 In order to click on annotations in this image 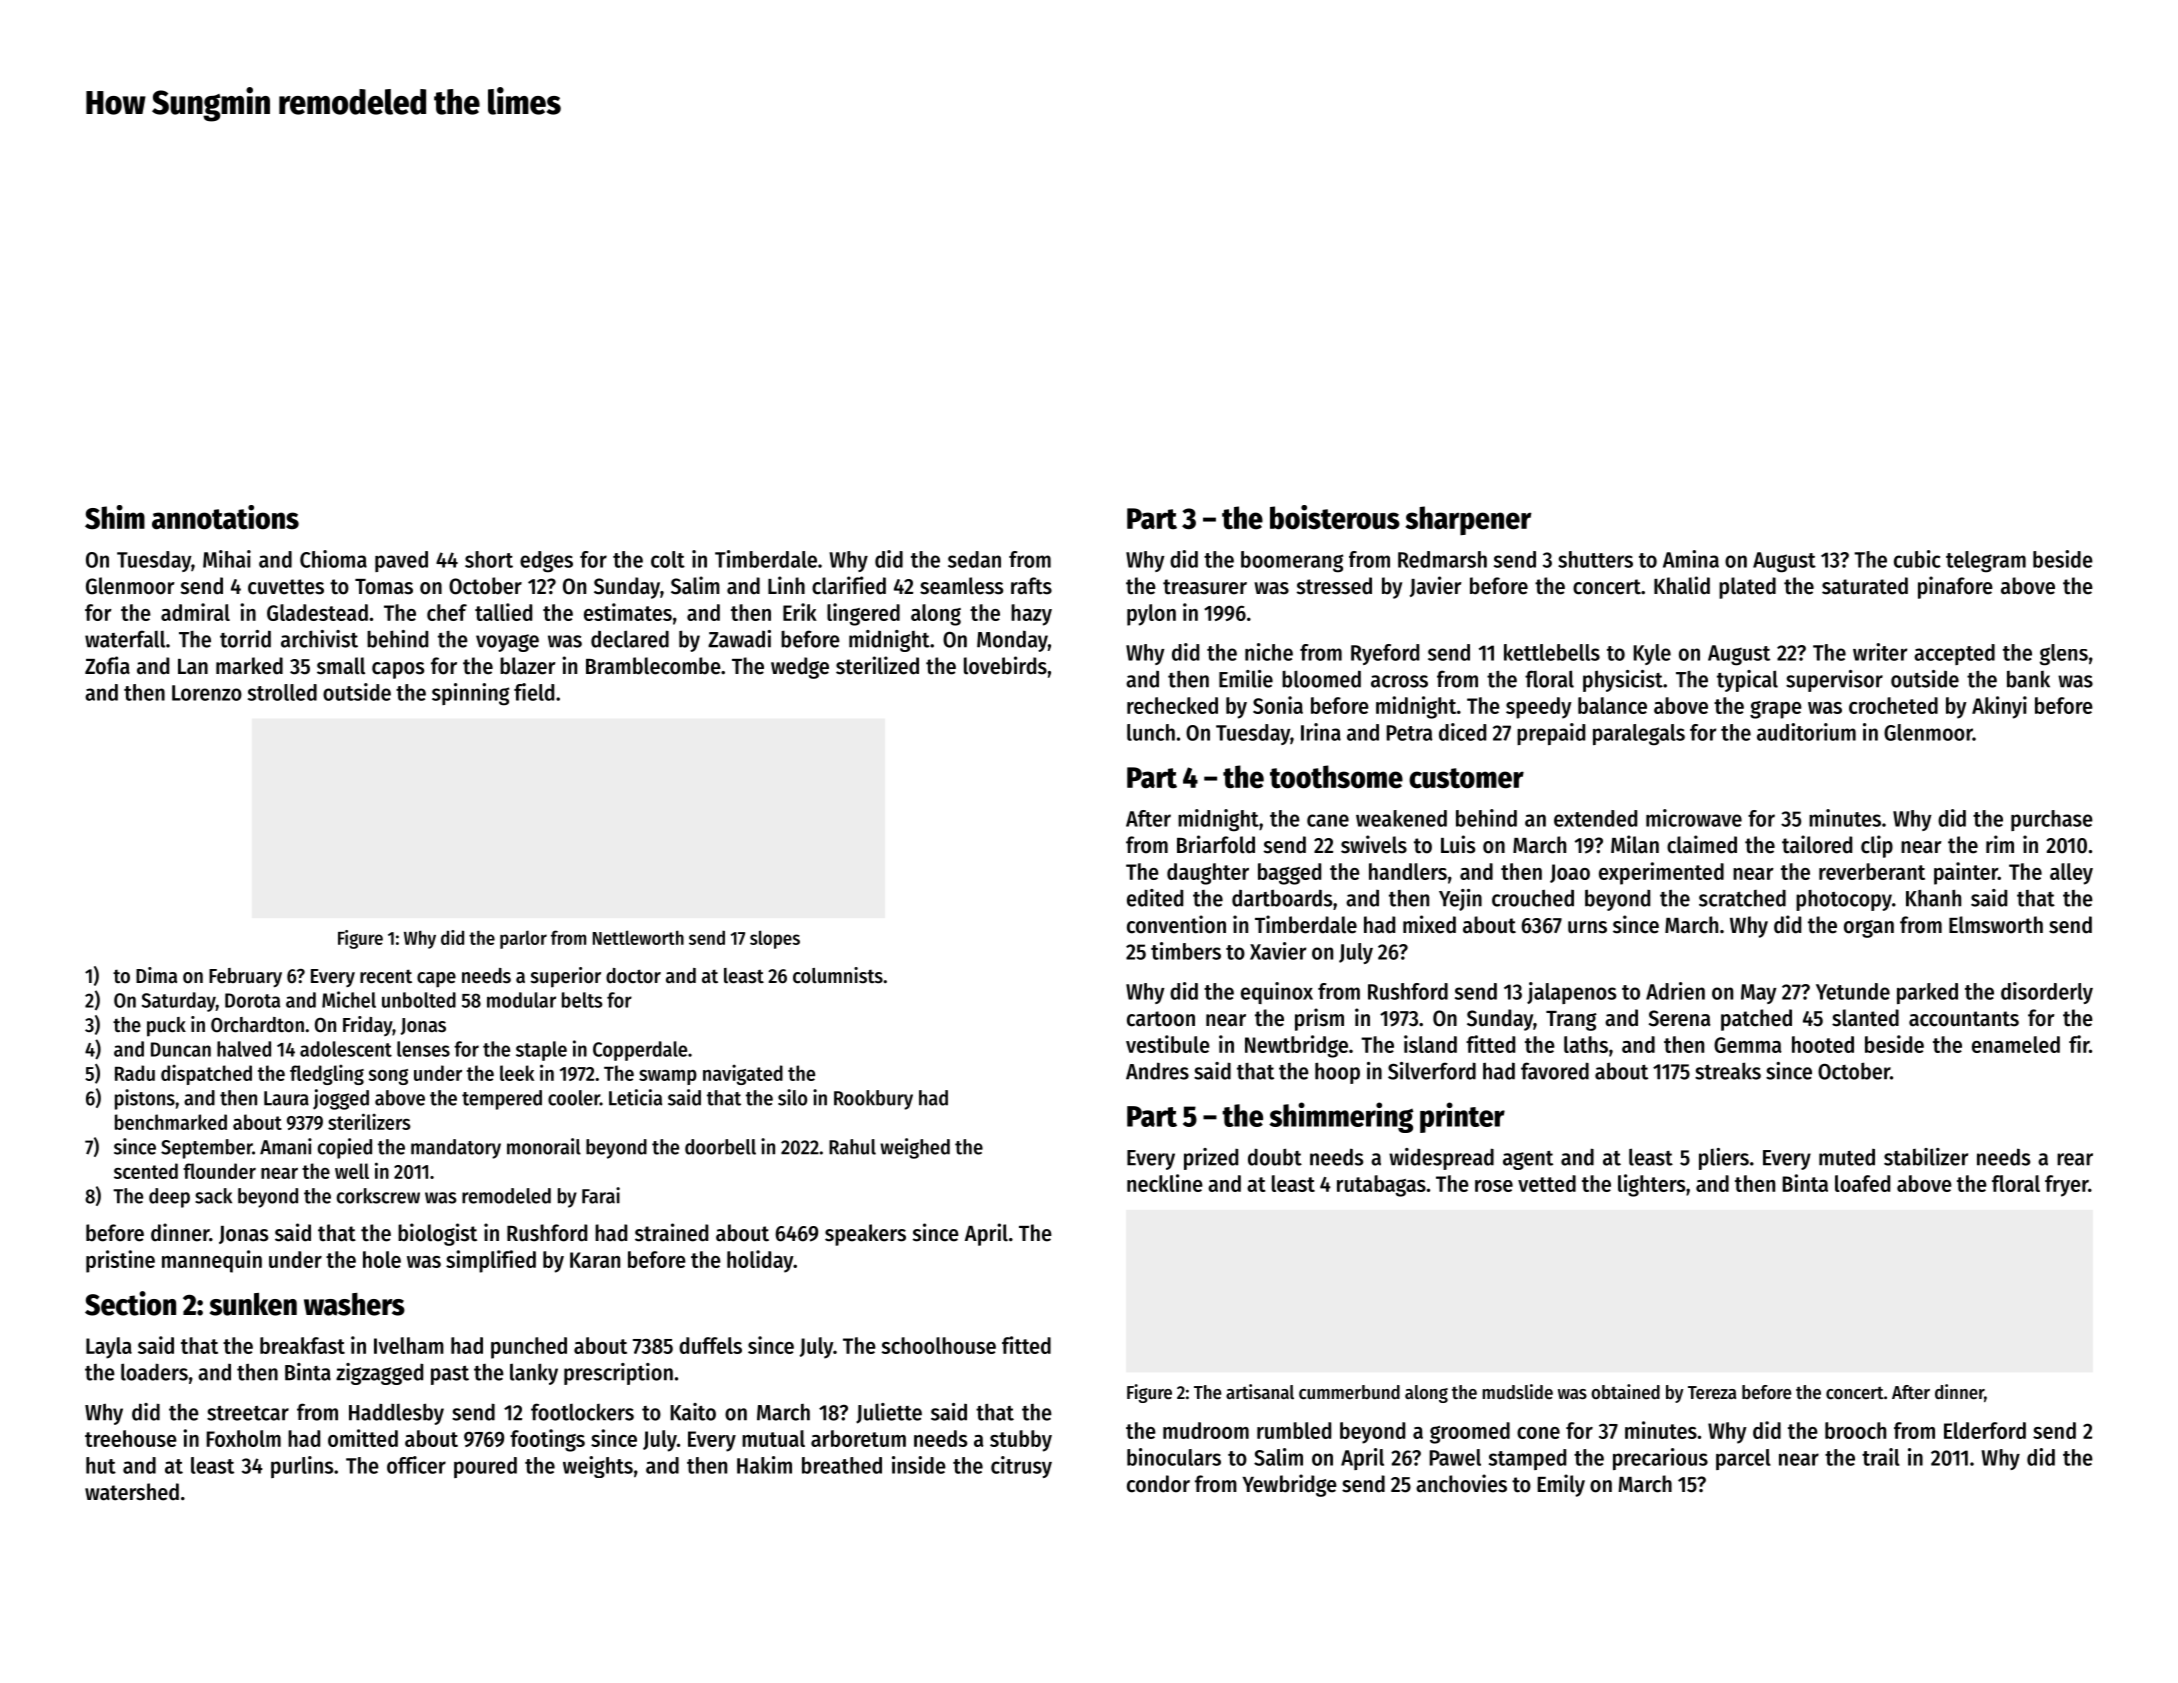, I will do `click(225, 517)`.
